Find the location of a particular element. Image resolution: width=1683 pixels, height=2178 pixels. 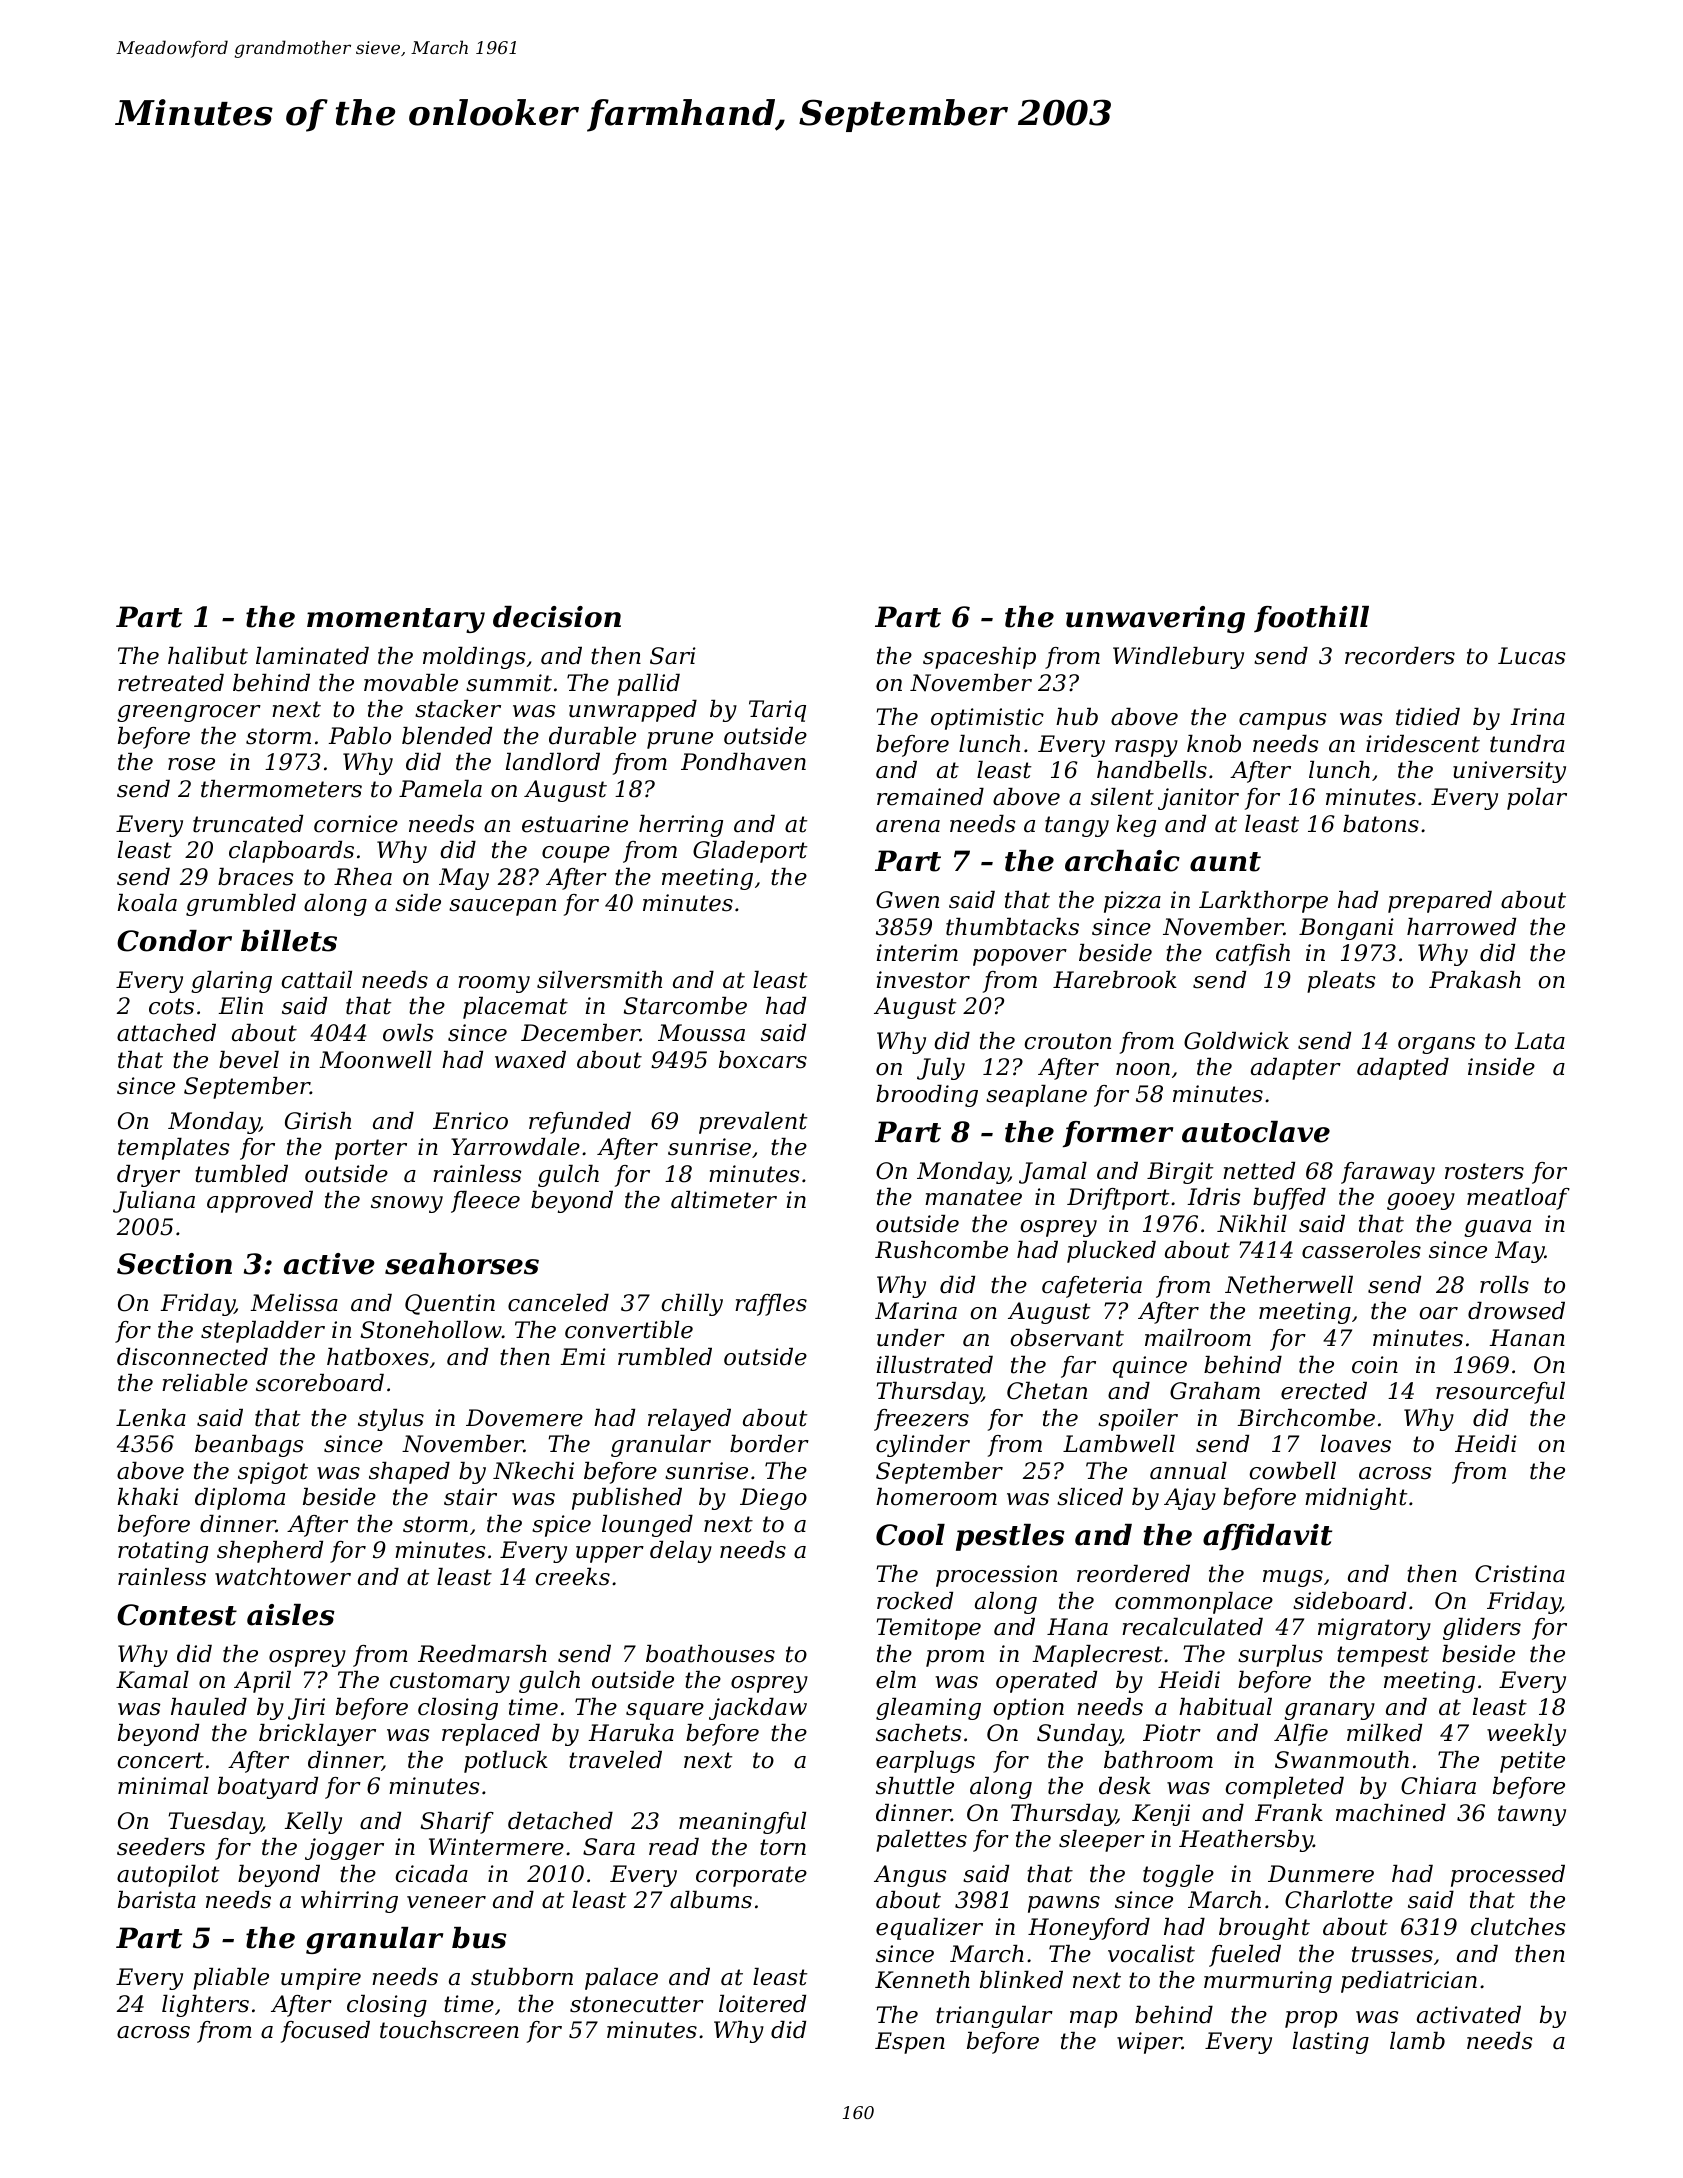

foothill is located at coordinates (1311, 619).
